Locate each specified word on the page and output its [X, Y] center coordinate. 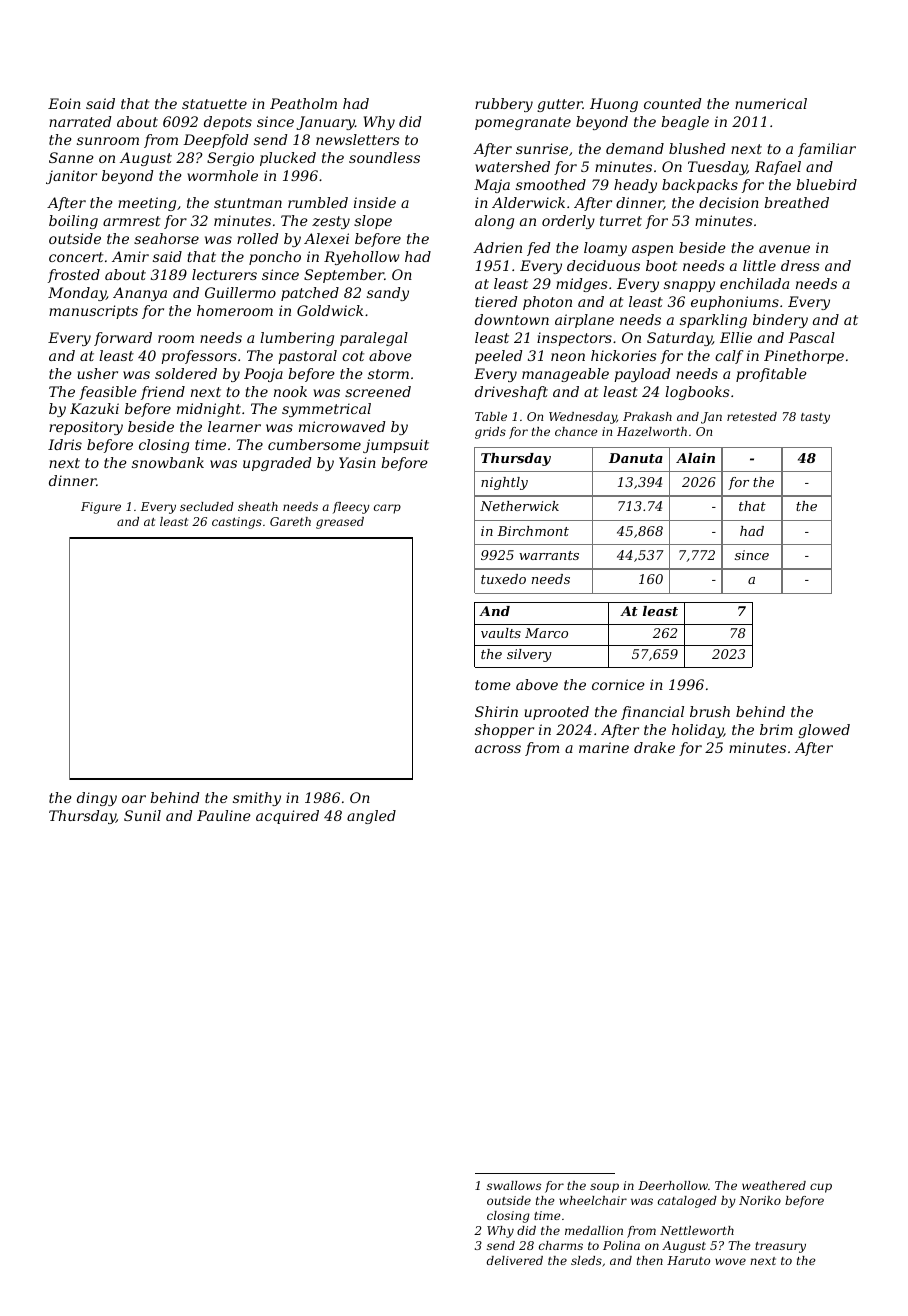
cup [821, 1188]
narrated [80, 121]
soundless [384, 157]
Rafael [778, 168]
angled [371, 817]
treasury [780, 1247]
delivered [515, 1260]
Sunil [142, 815]
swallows [514, 1185]
